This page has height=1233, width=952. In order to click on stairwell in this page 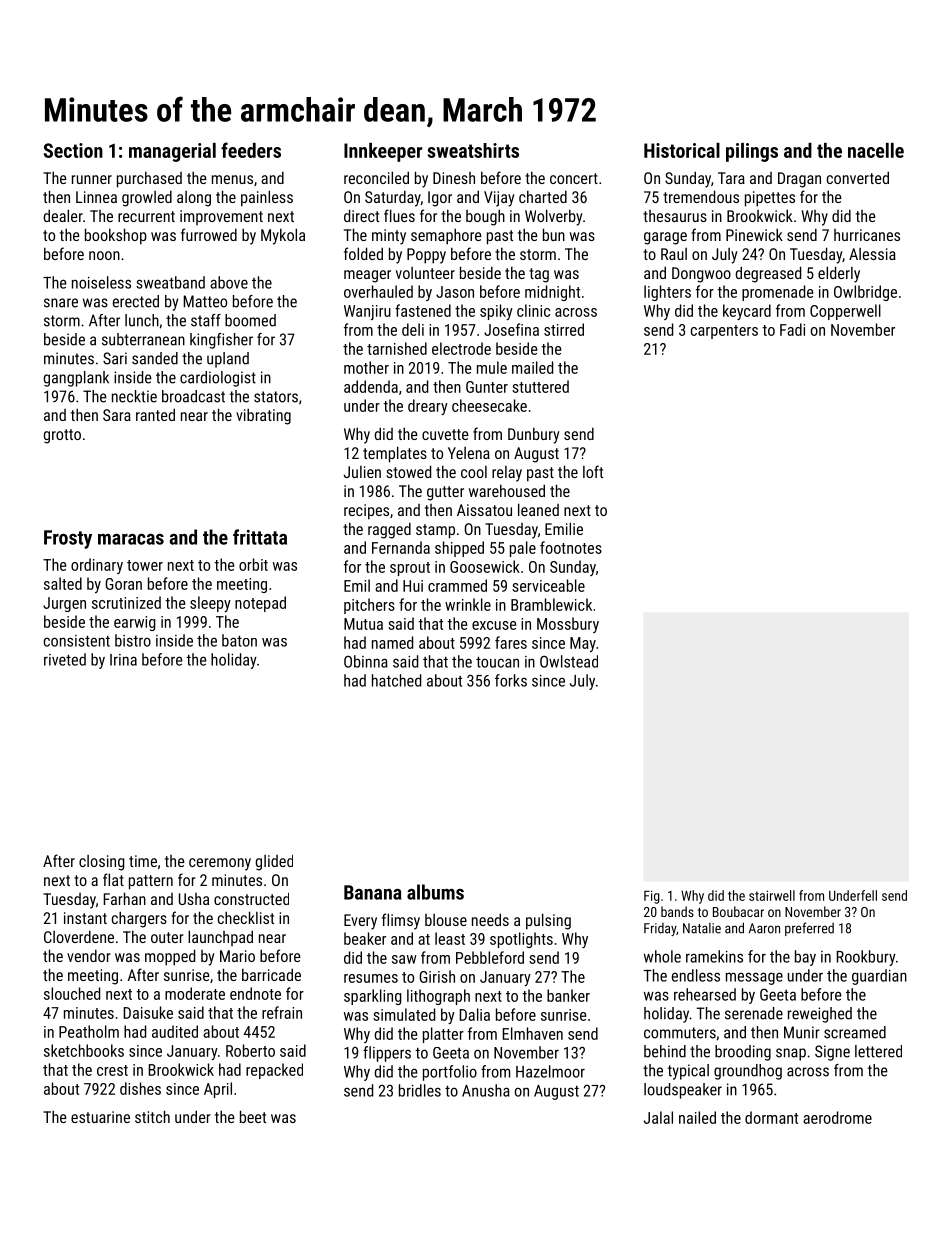, I will do `click(772, 895)`.
